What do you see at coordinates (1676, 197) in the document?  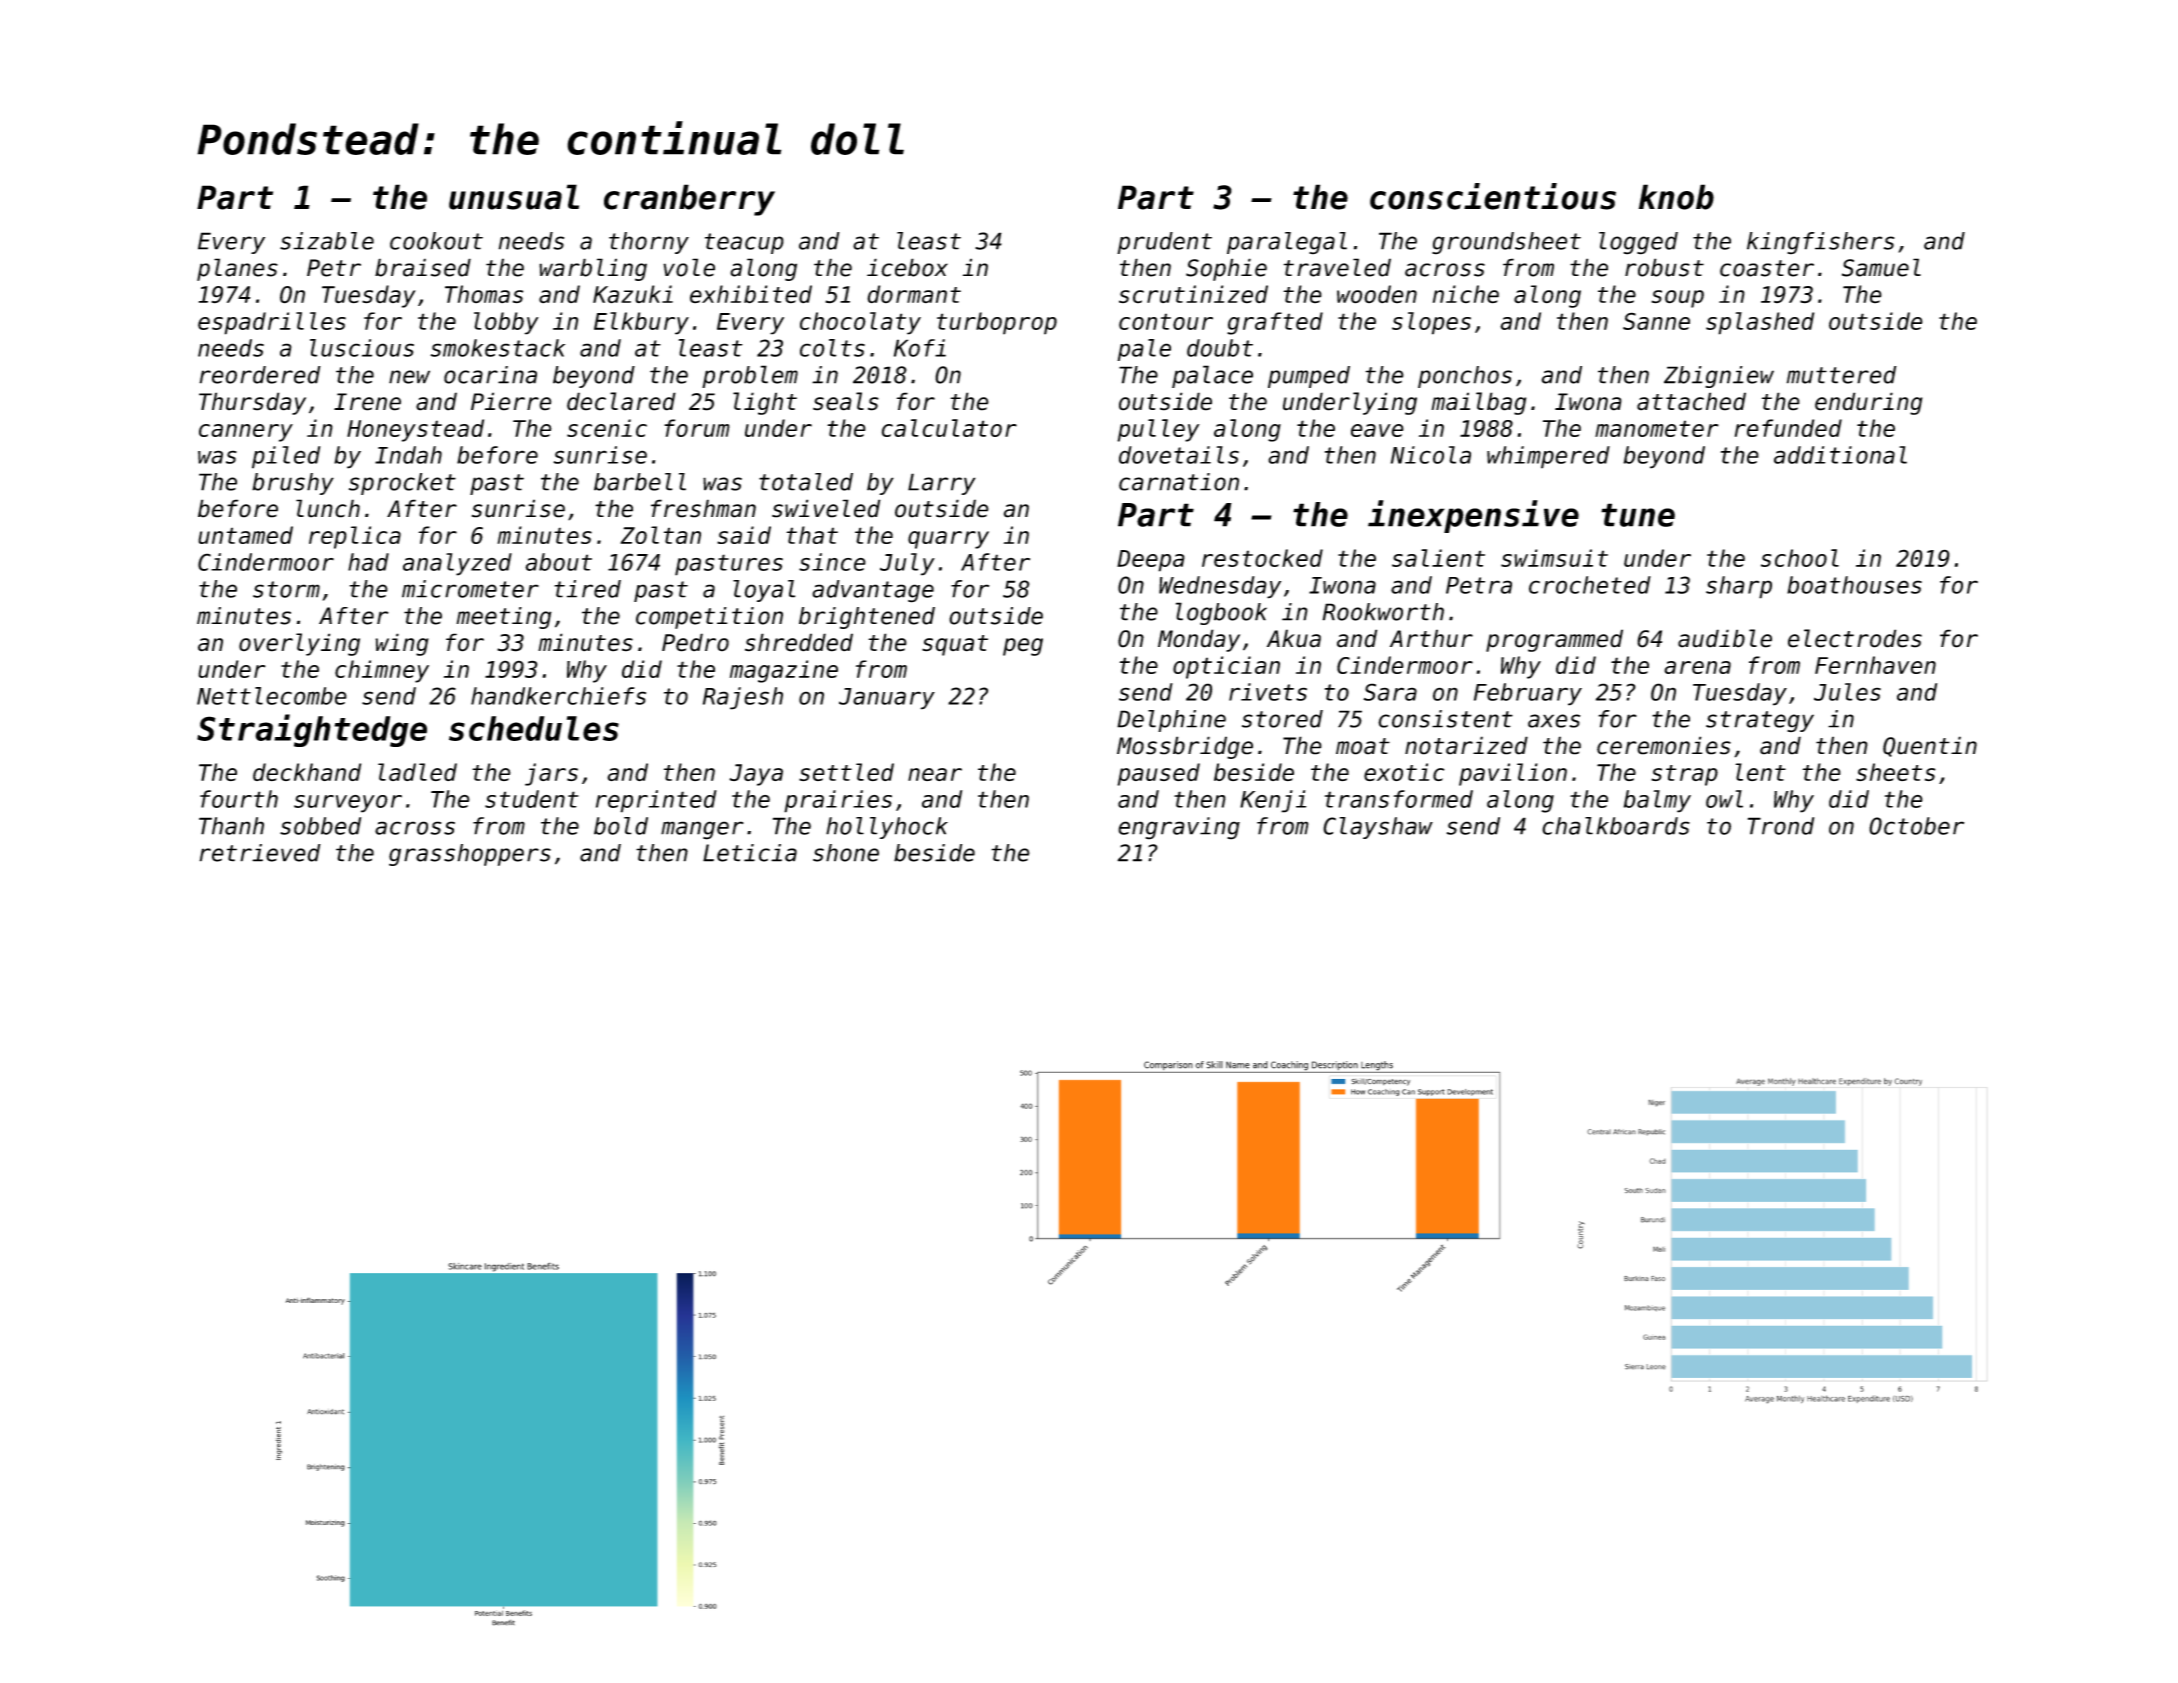 I see `knob` at bounding box center [1676, 197].
